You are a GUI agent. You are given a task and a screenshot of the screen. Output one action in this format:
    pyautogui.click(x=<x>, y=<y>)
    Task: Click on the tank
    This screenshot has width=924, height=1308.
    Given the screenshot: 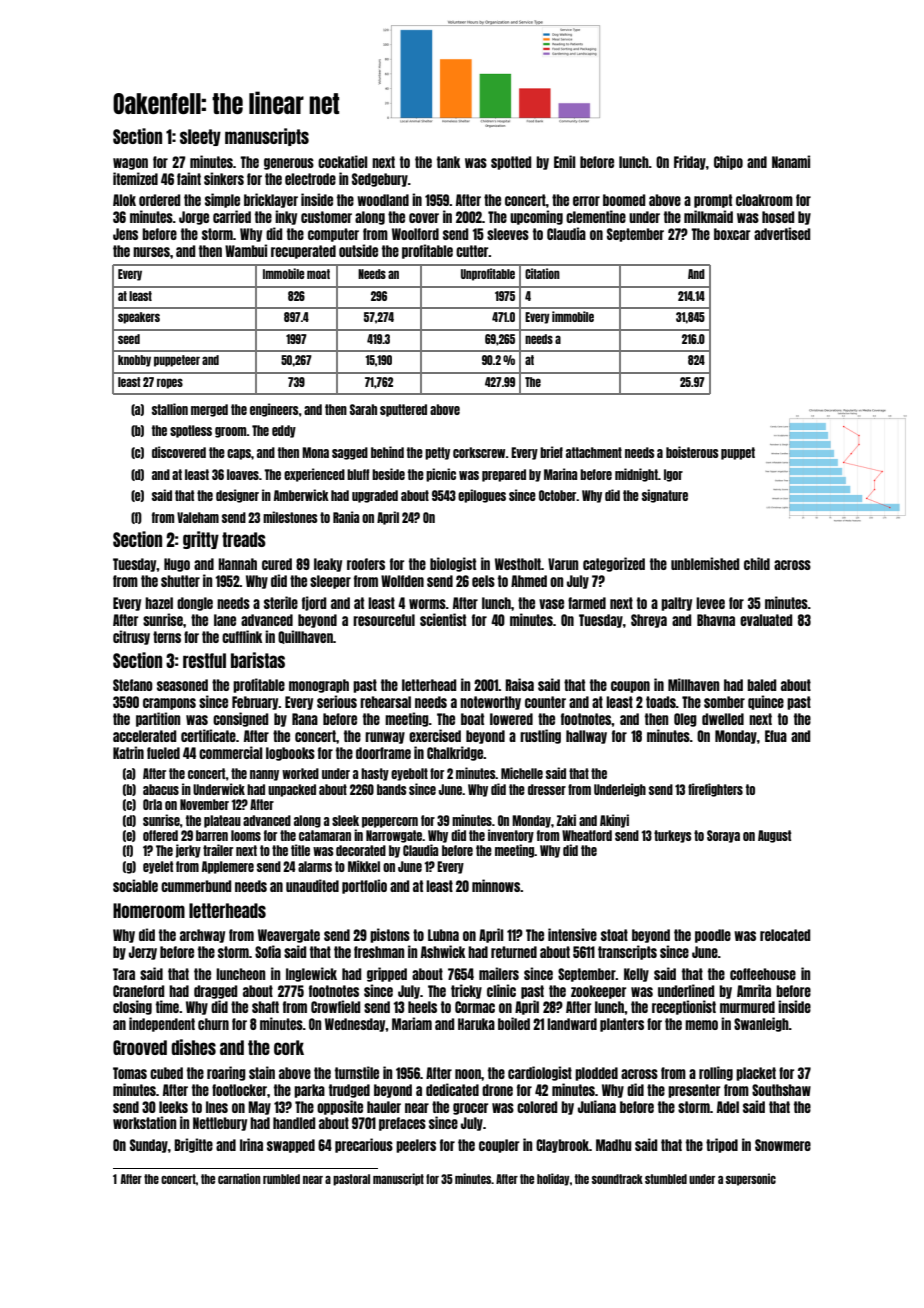 What is the action you would take?
    pyautogui.click(x=448, y=162)
